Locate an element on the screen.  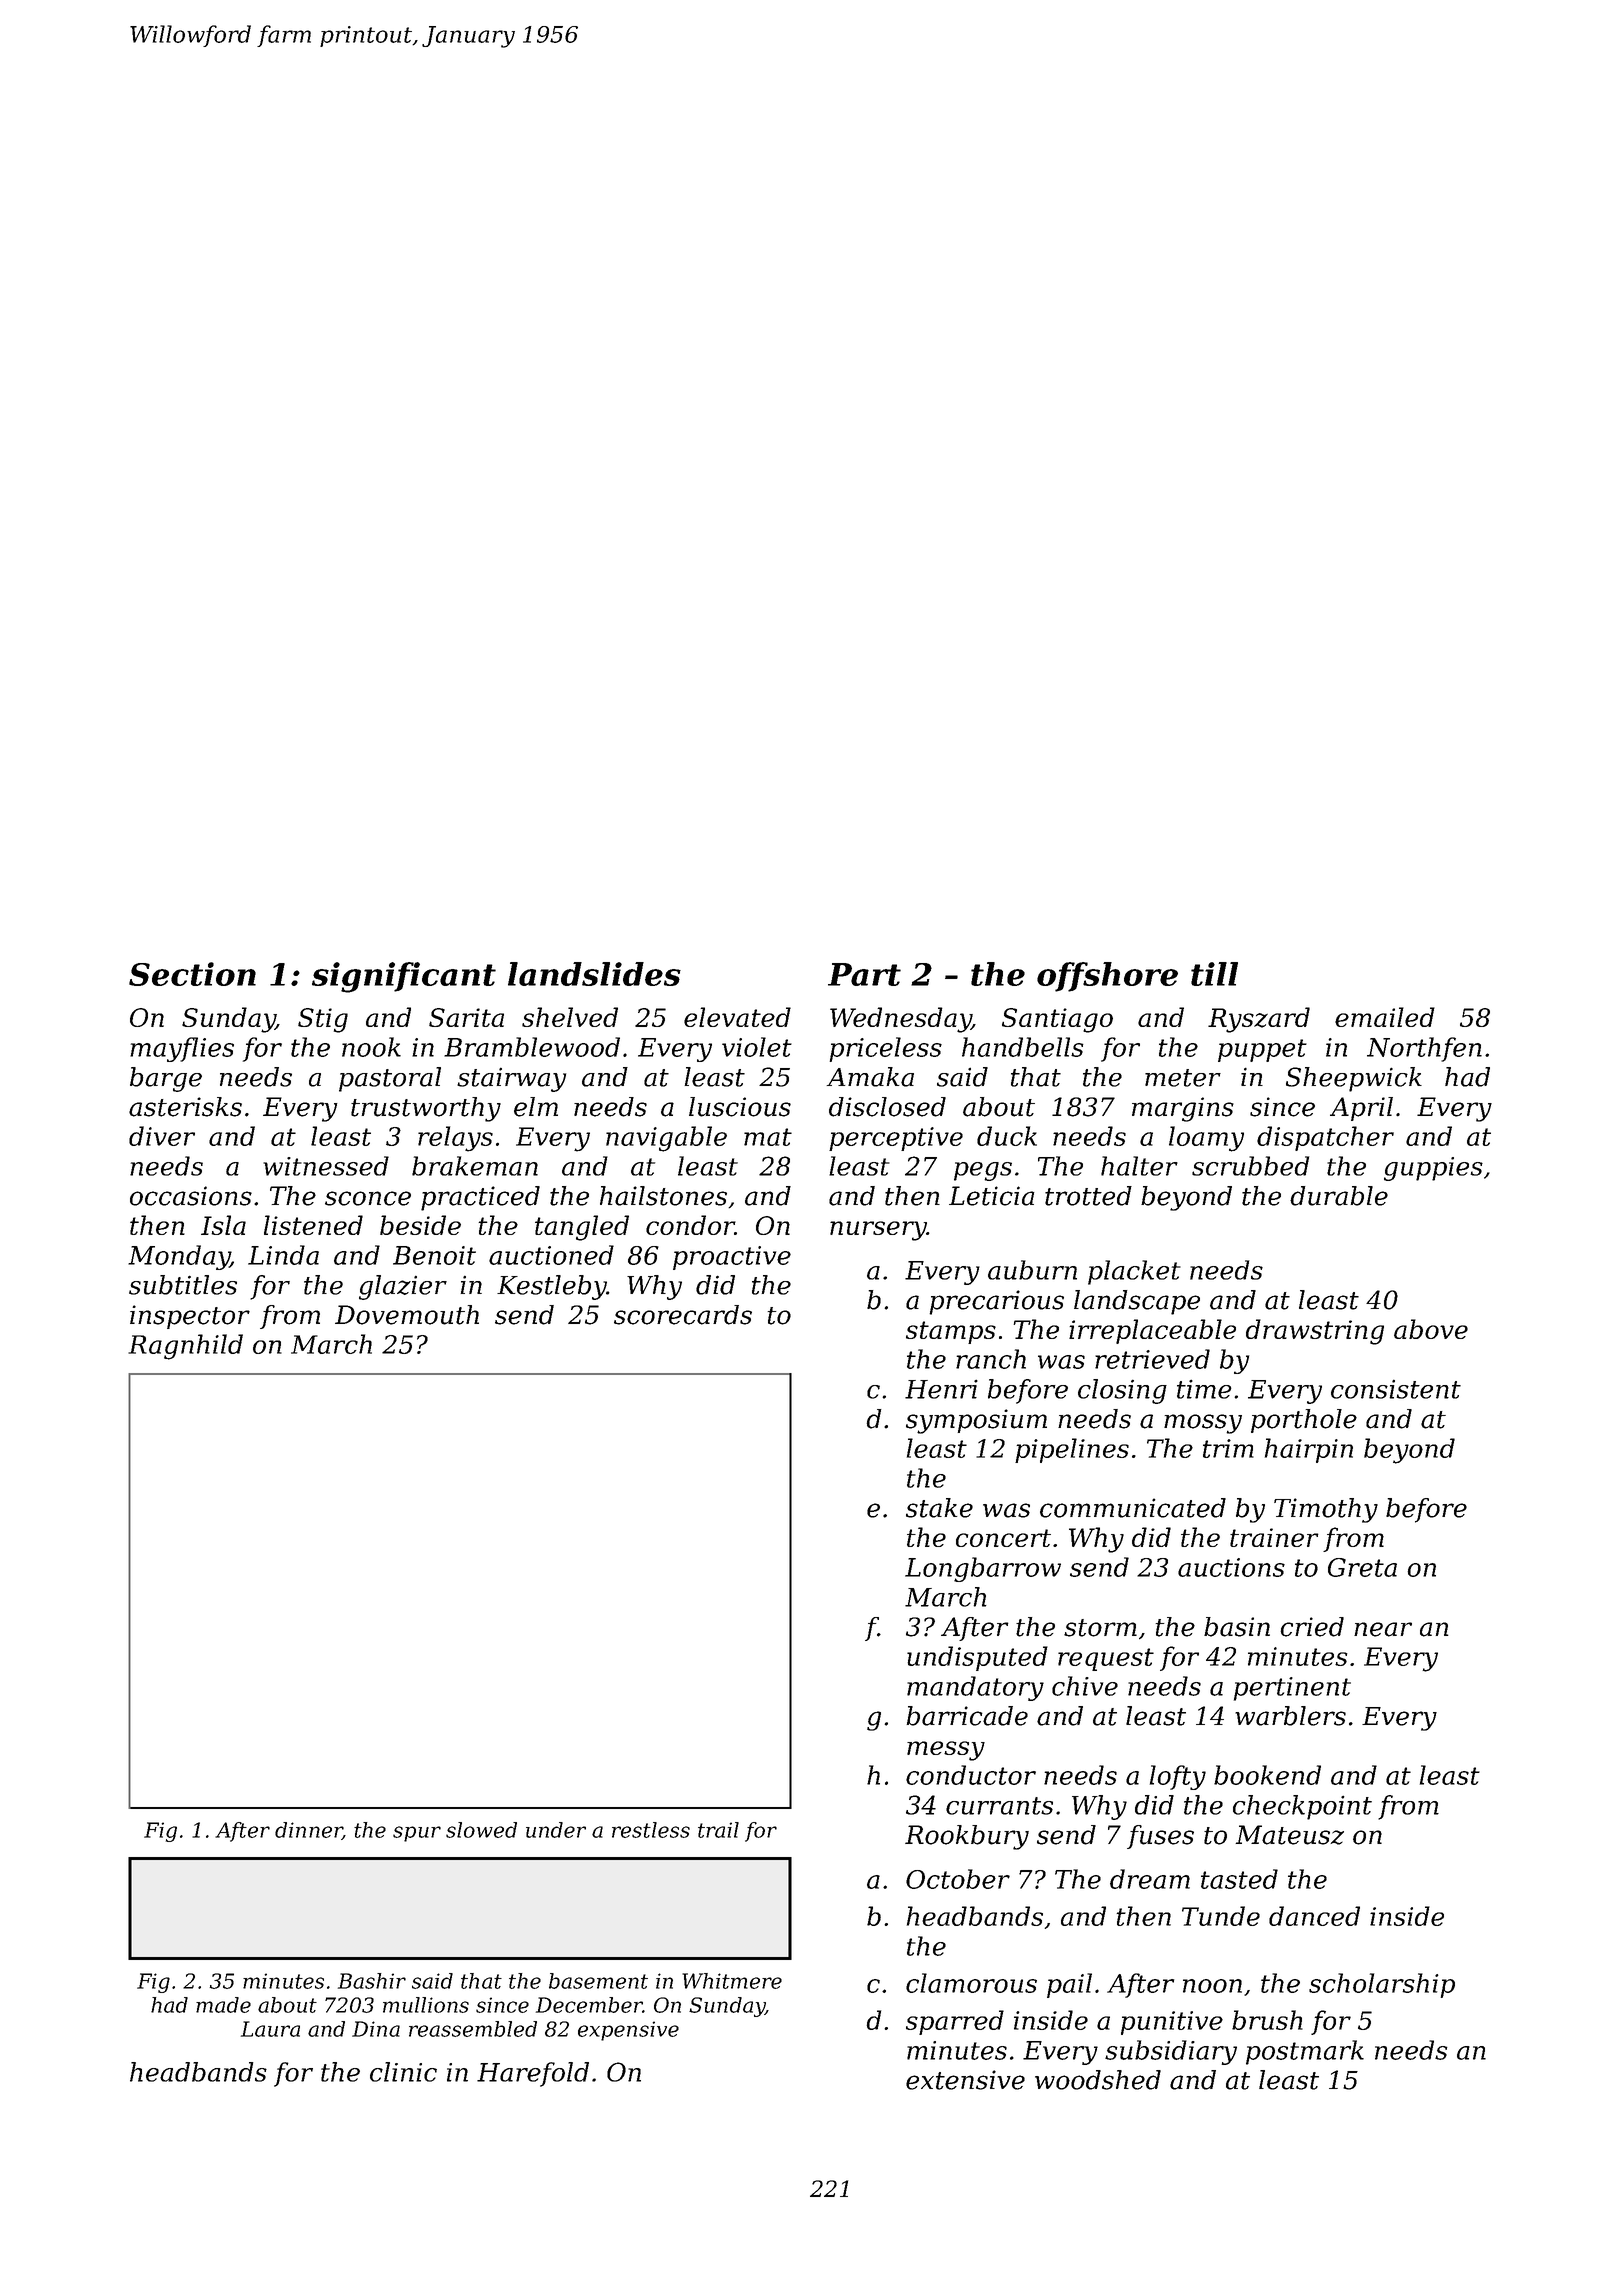
clamorous is located at coordinates (971, 1983).
